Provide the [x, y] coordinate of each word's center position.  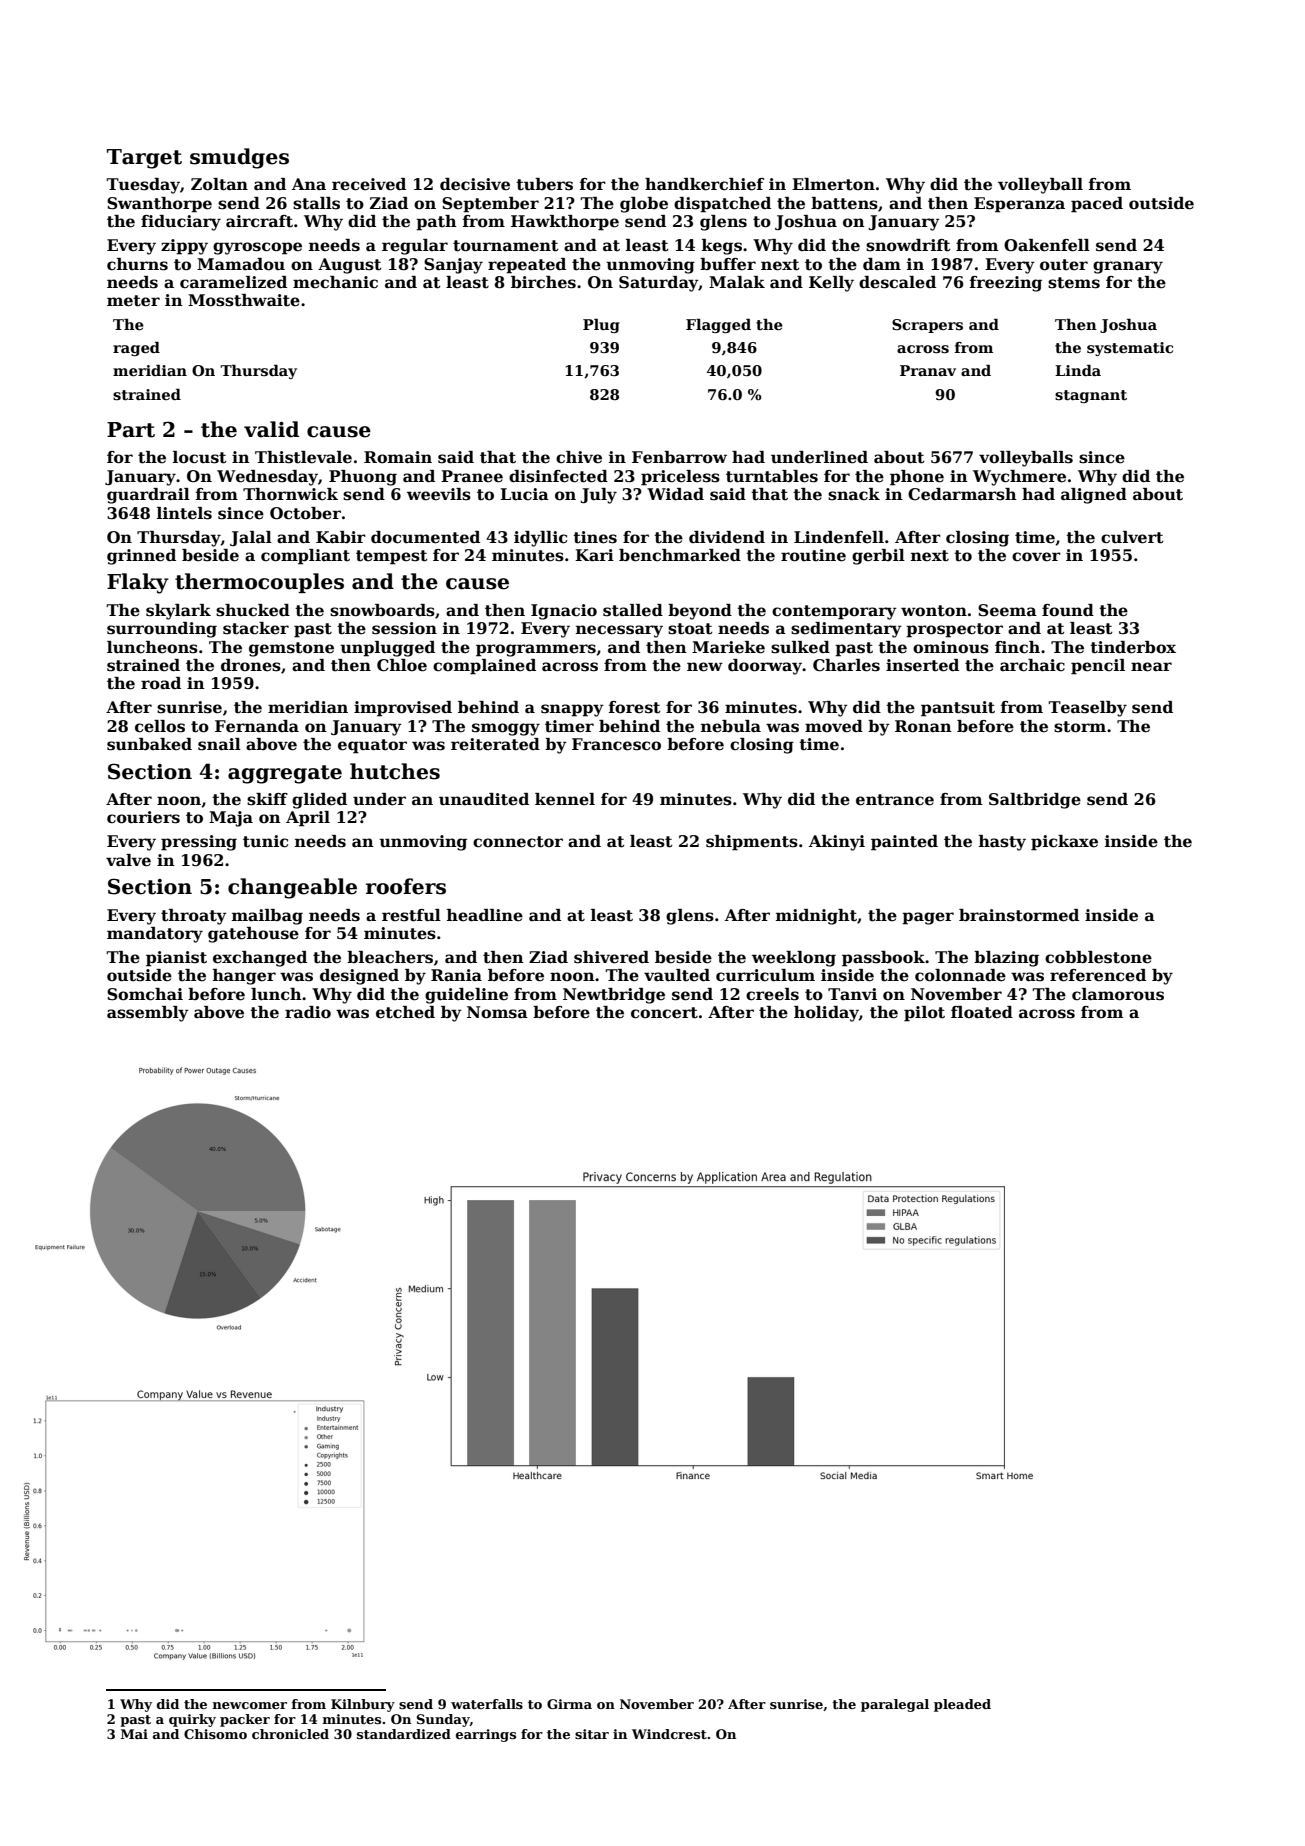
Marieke [728, 647]
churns [137, 264]
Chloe [402, 665]
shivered [611, 957]
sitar [592, 1734]
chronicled [290, 1734]
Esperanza [1019, 205]
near [1151, 667]
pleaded [962, 1705]
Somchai [145, 994]
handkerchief [704, 184]
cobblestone [1098, 957]
